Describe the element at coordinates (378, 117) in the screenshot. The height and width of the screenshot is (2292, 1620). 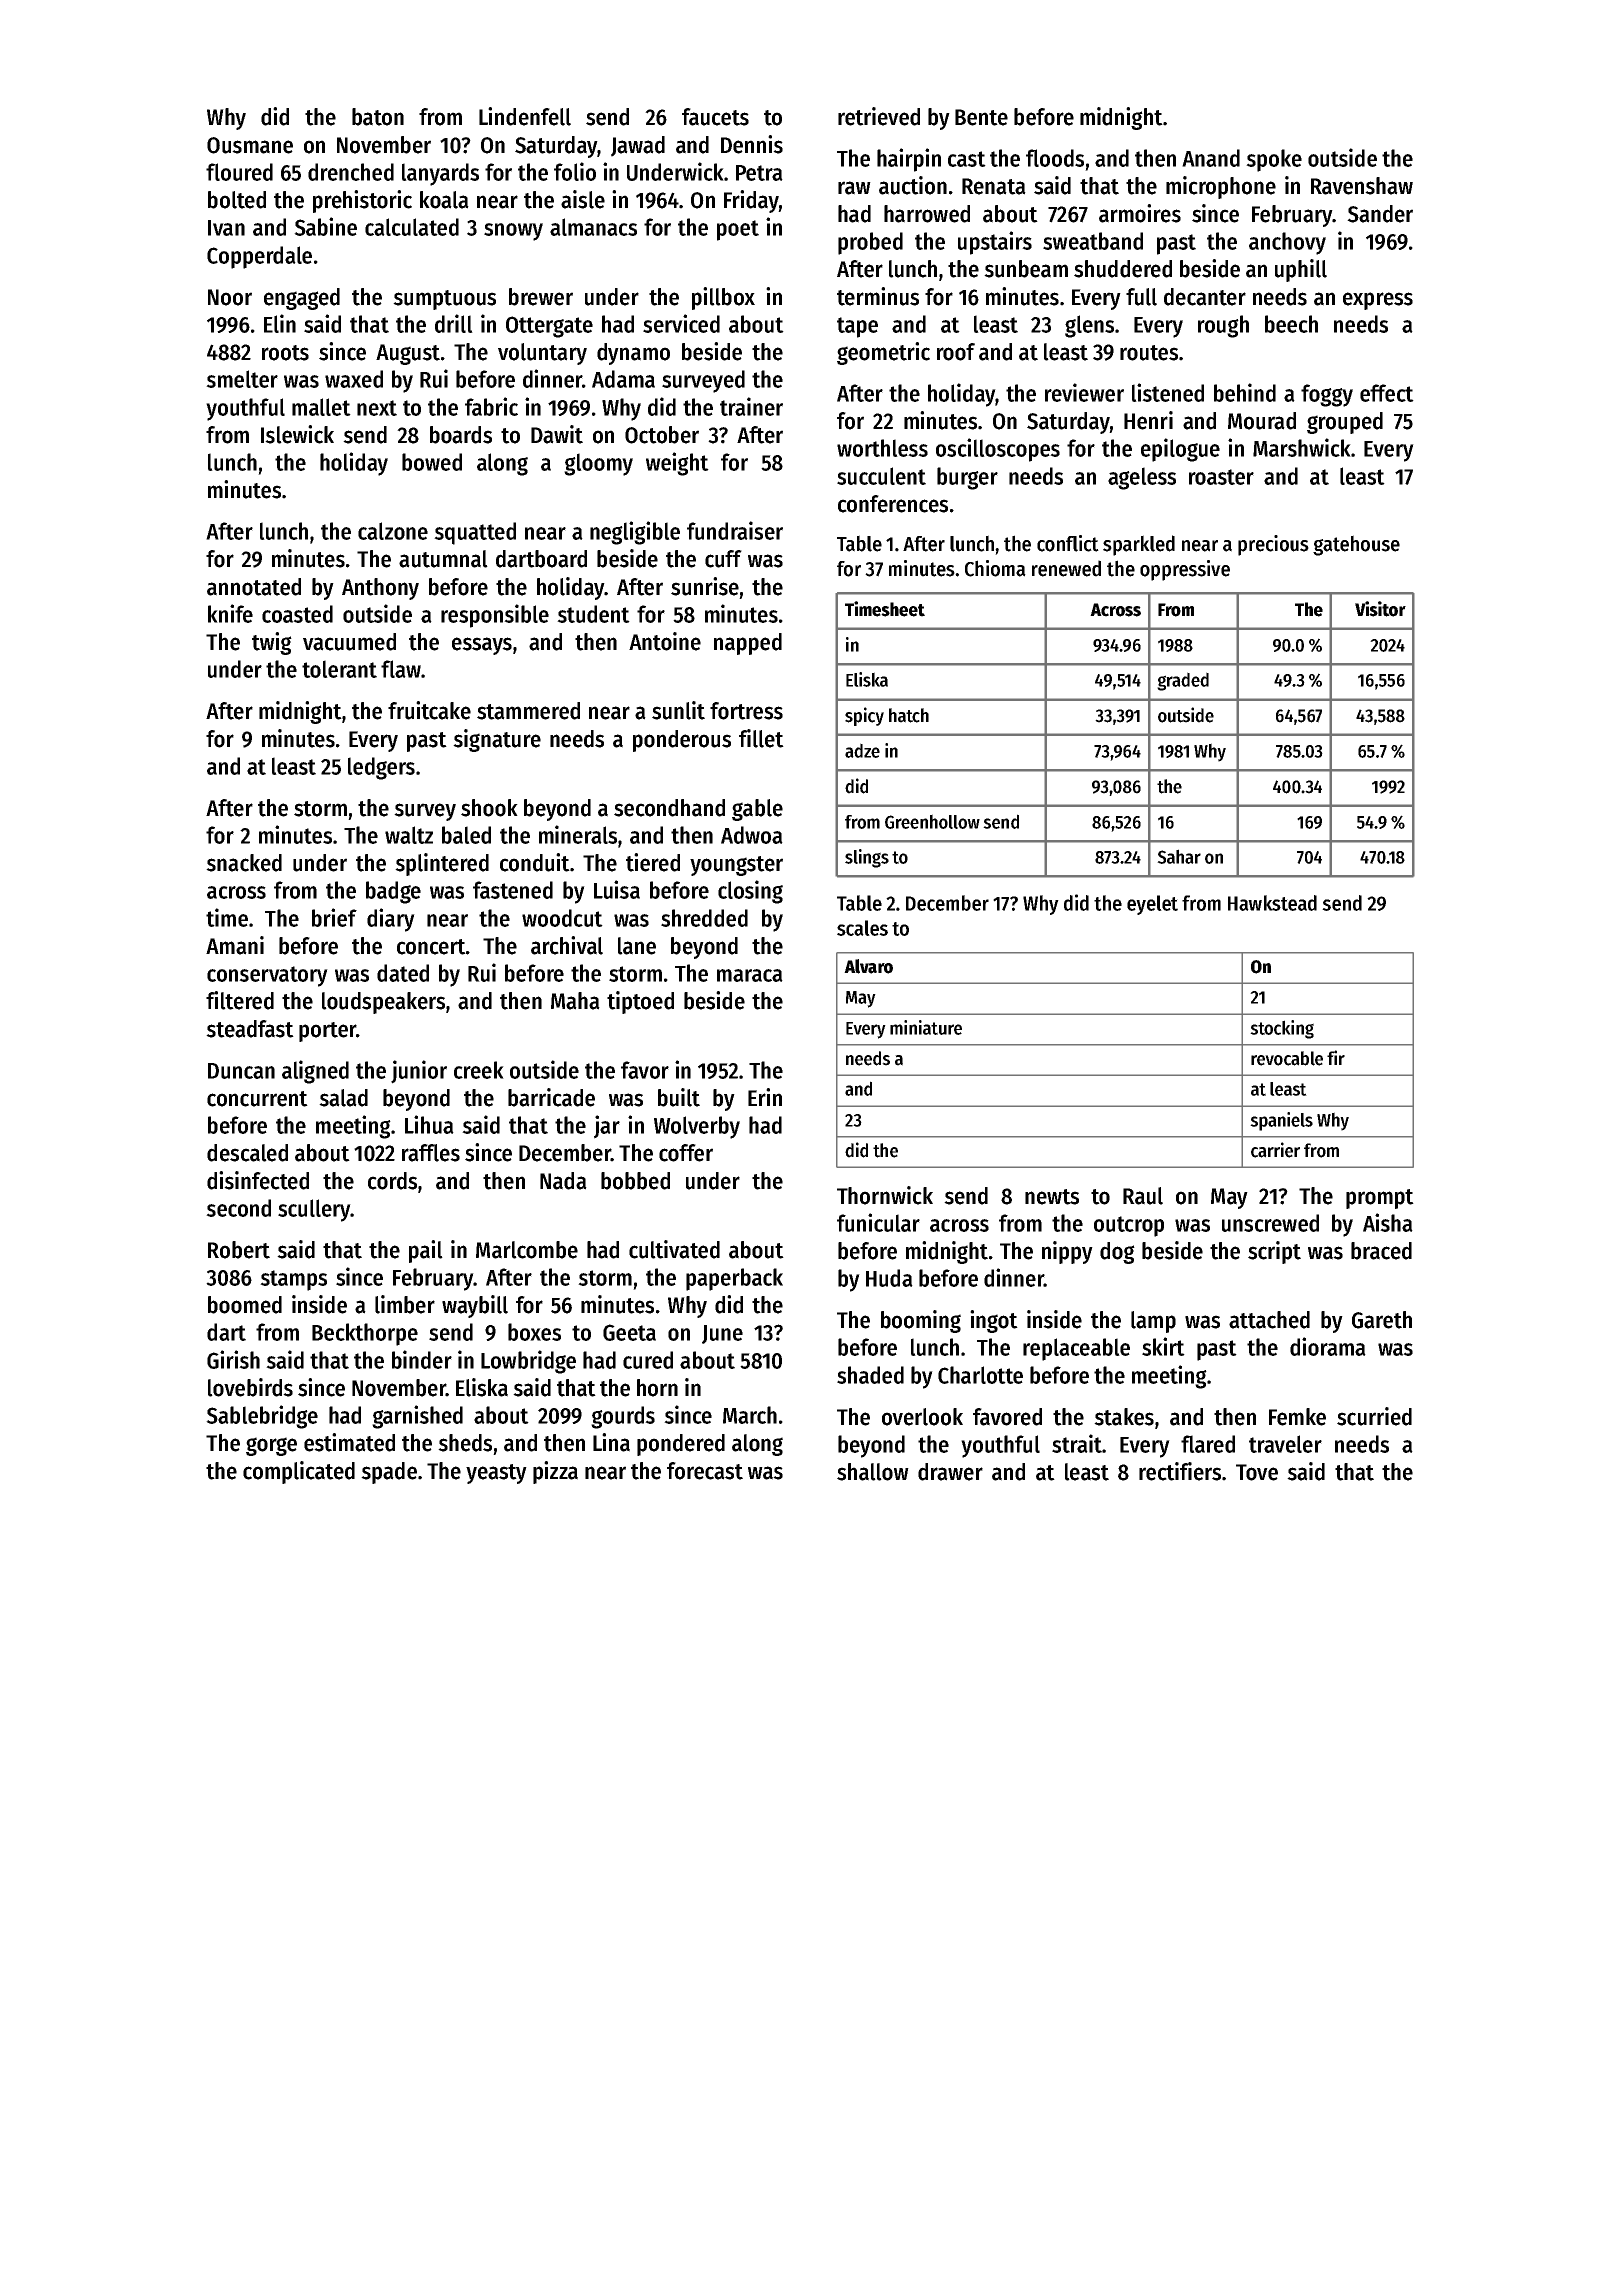
I see `baton` at that location.
